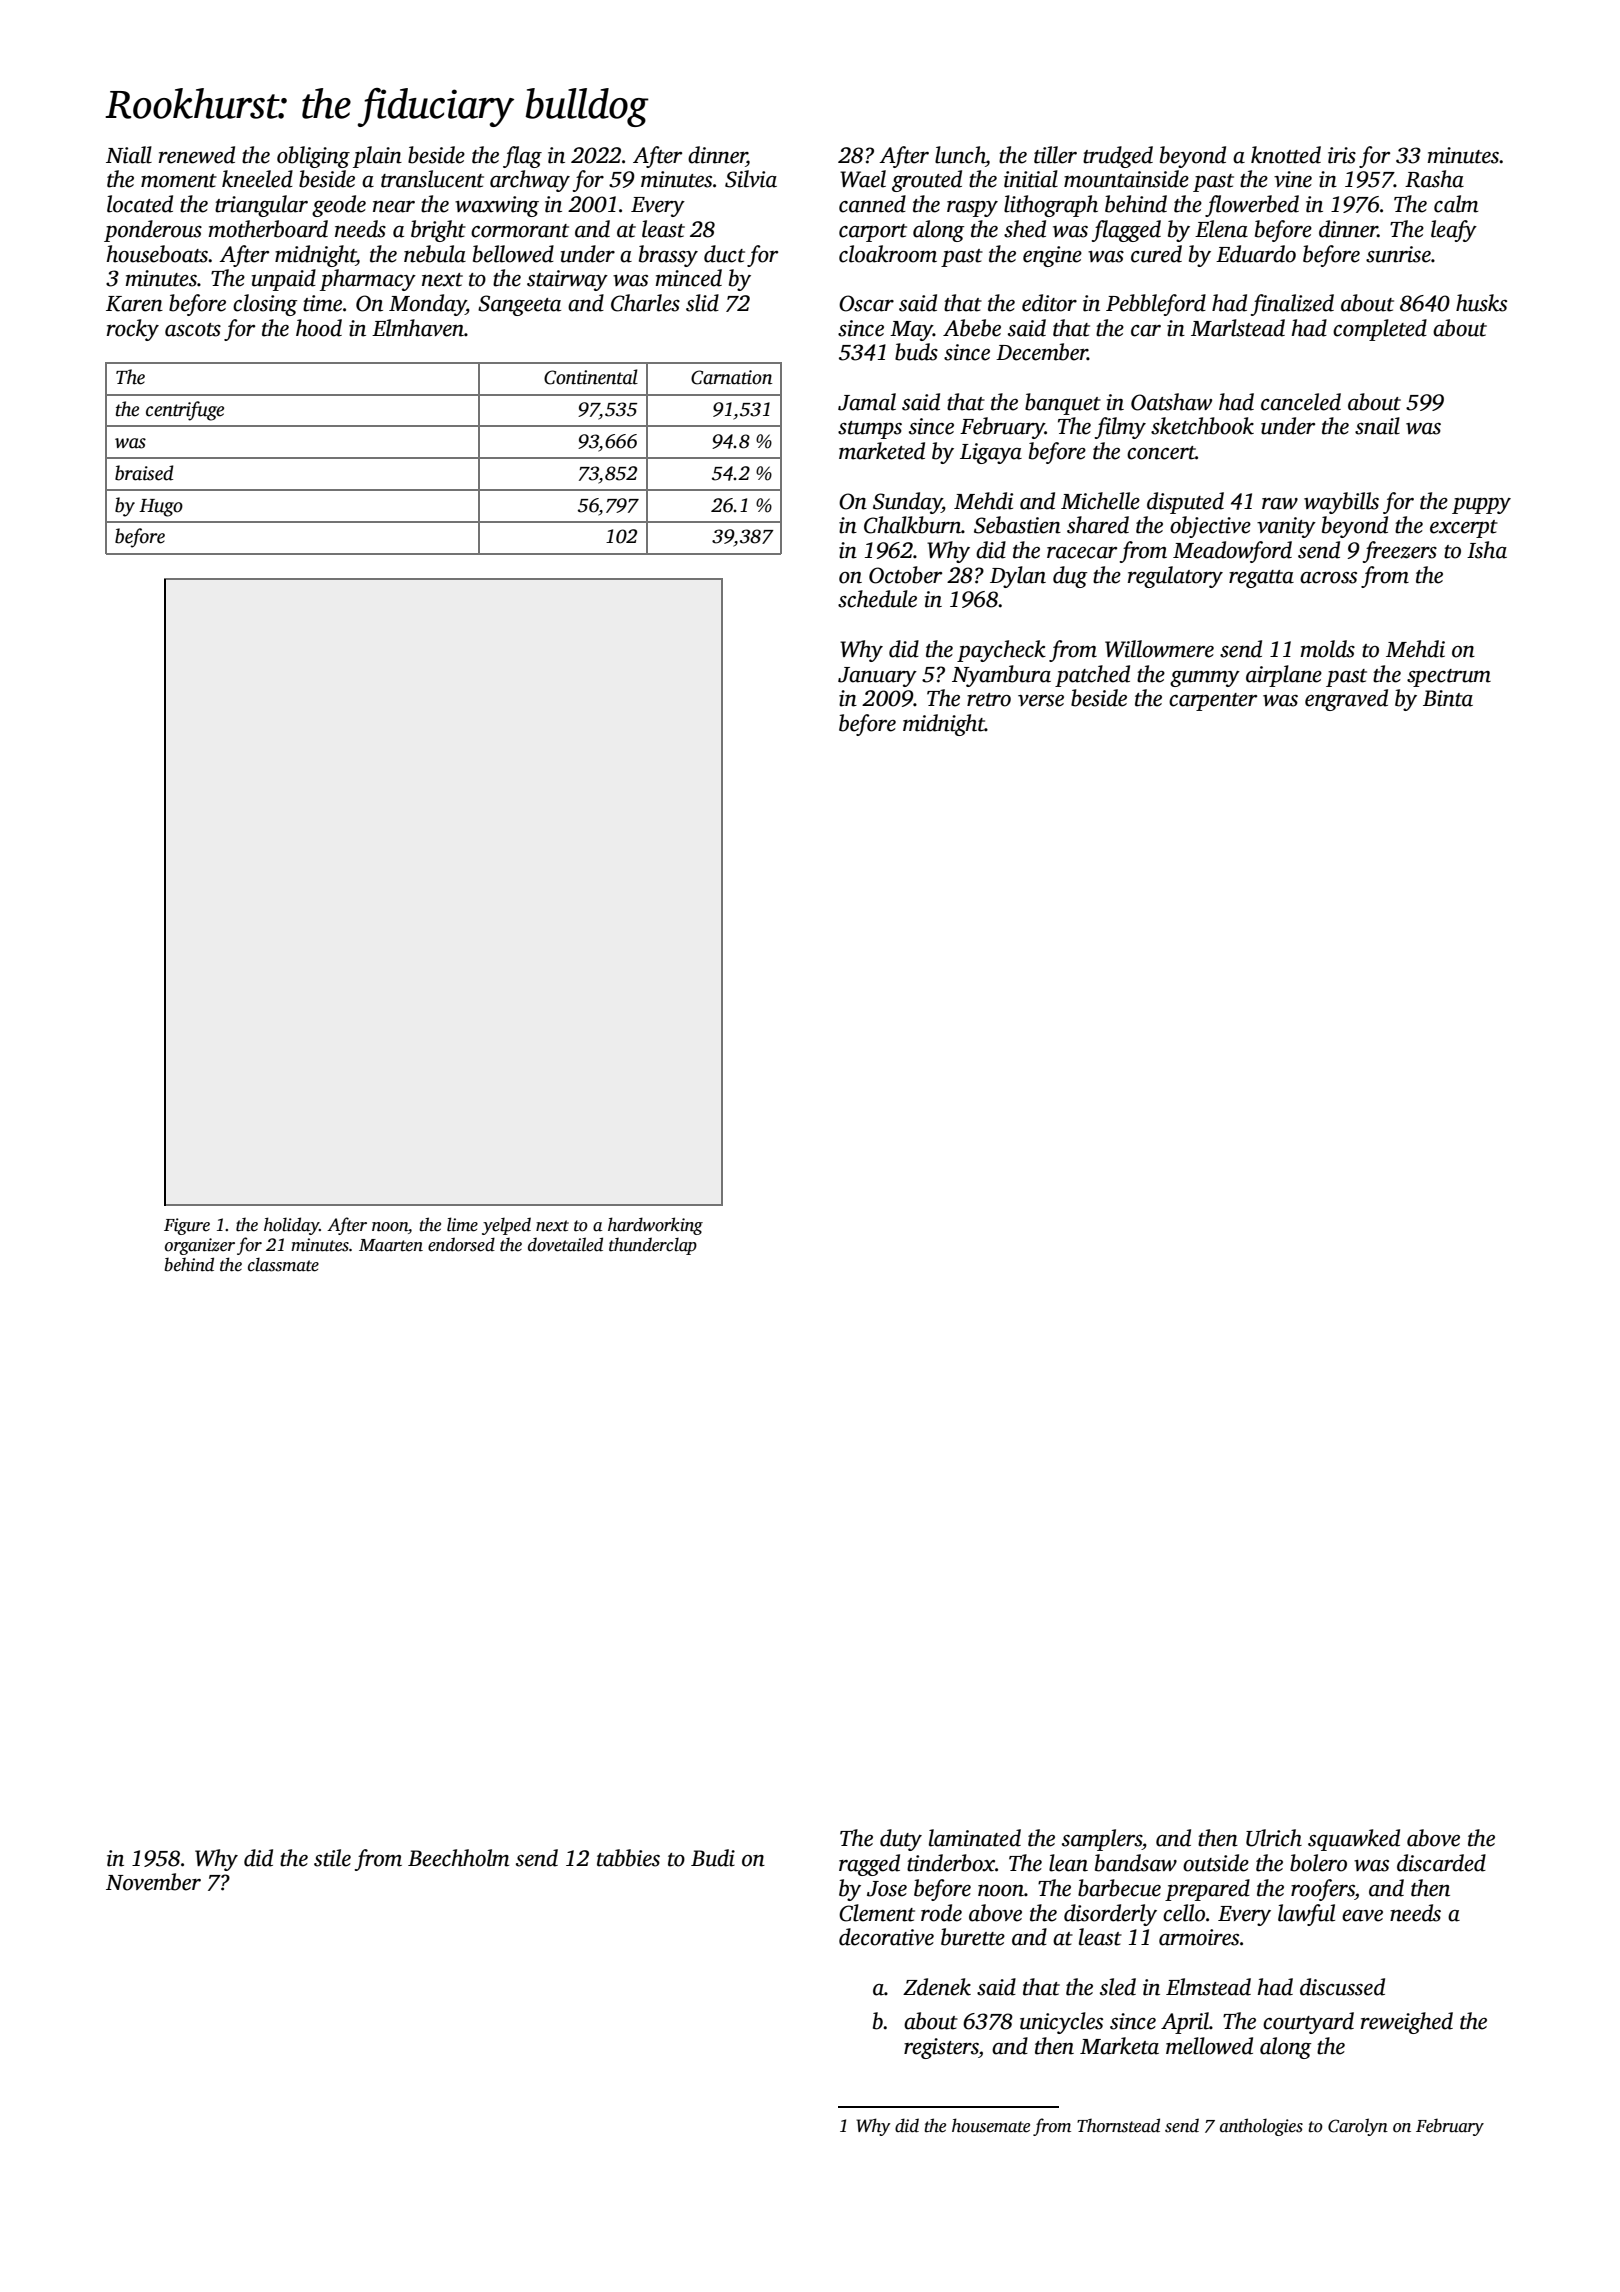 This document has height=2292, width=1620. I want to click on housemate, so click(991, 2125).
